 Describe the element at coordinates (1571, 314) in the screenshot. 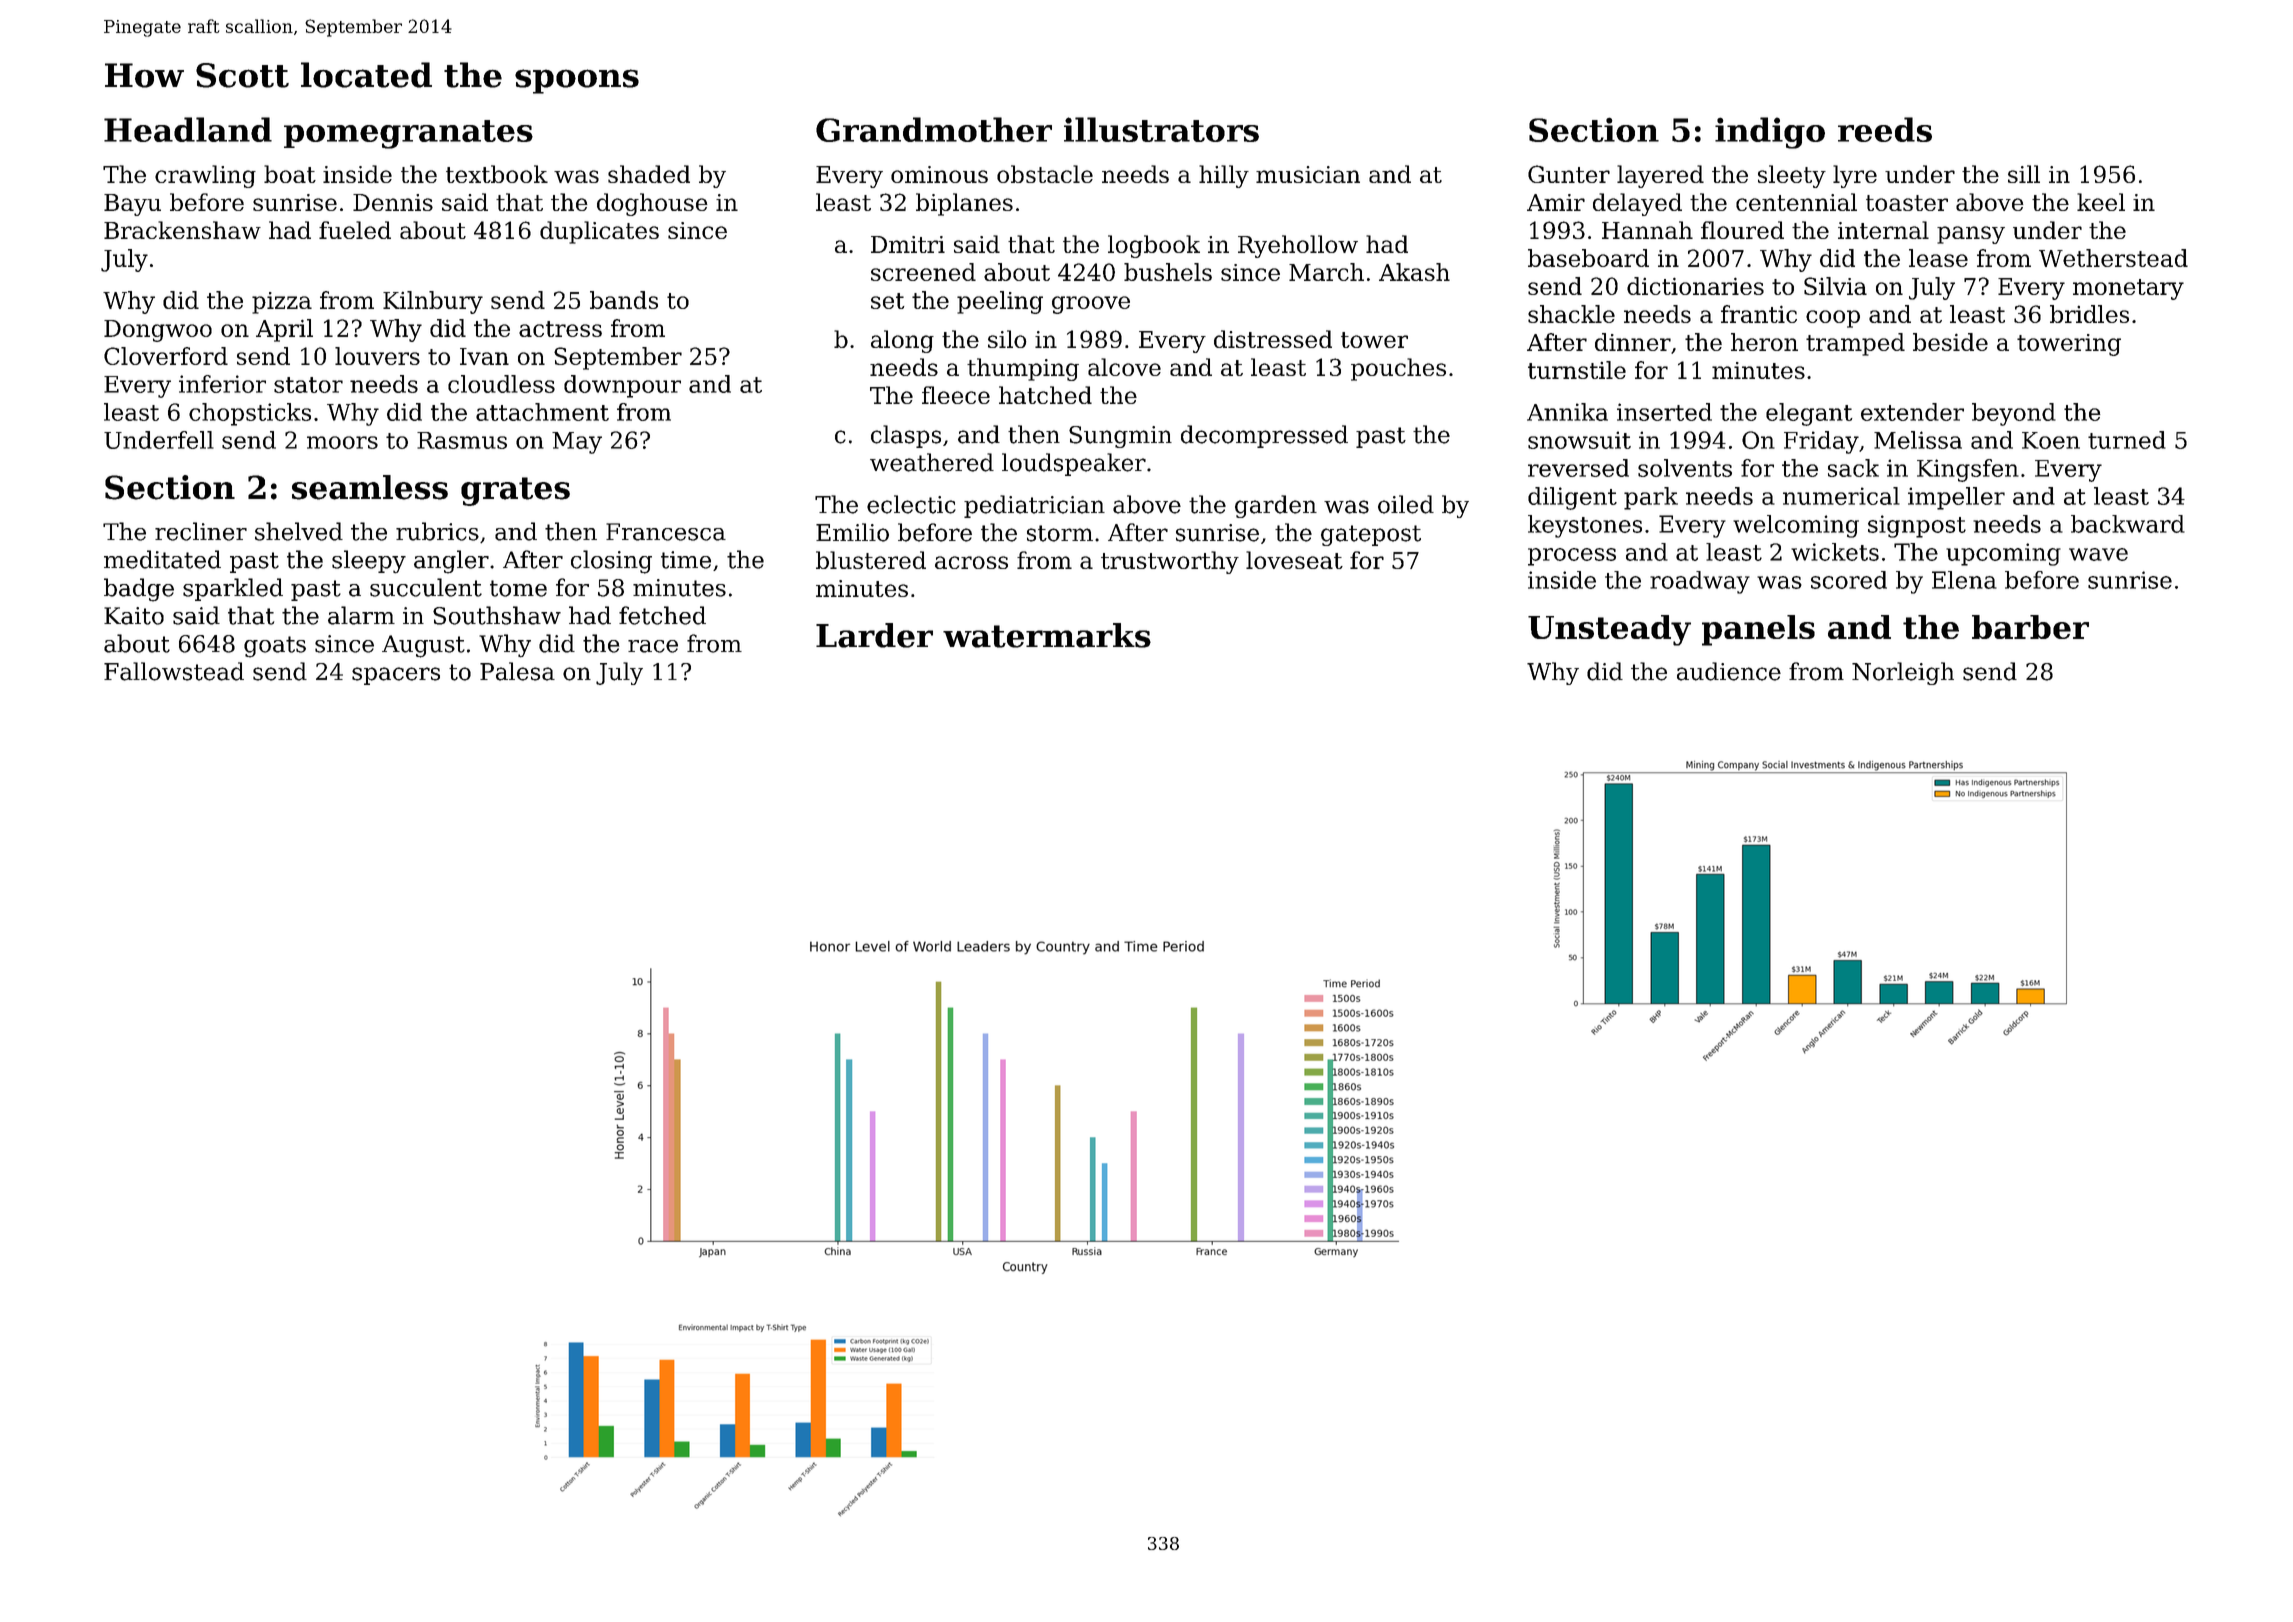

I see `shackle` at that location.
